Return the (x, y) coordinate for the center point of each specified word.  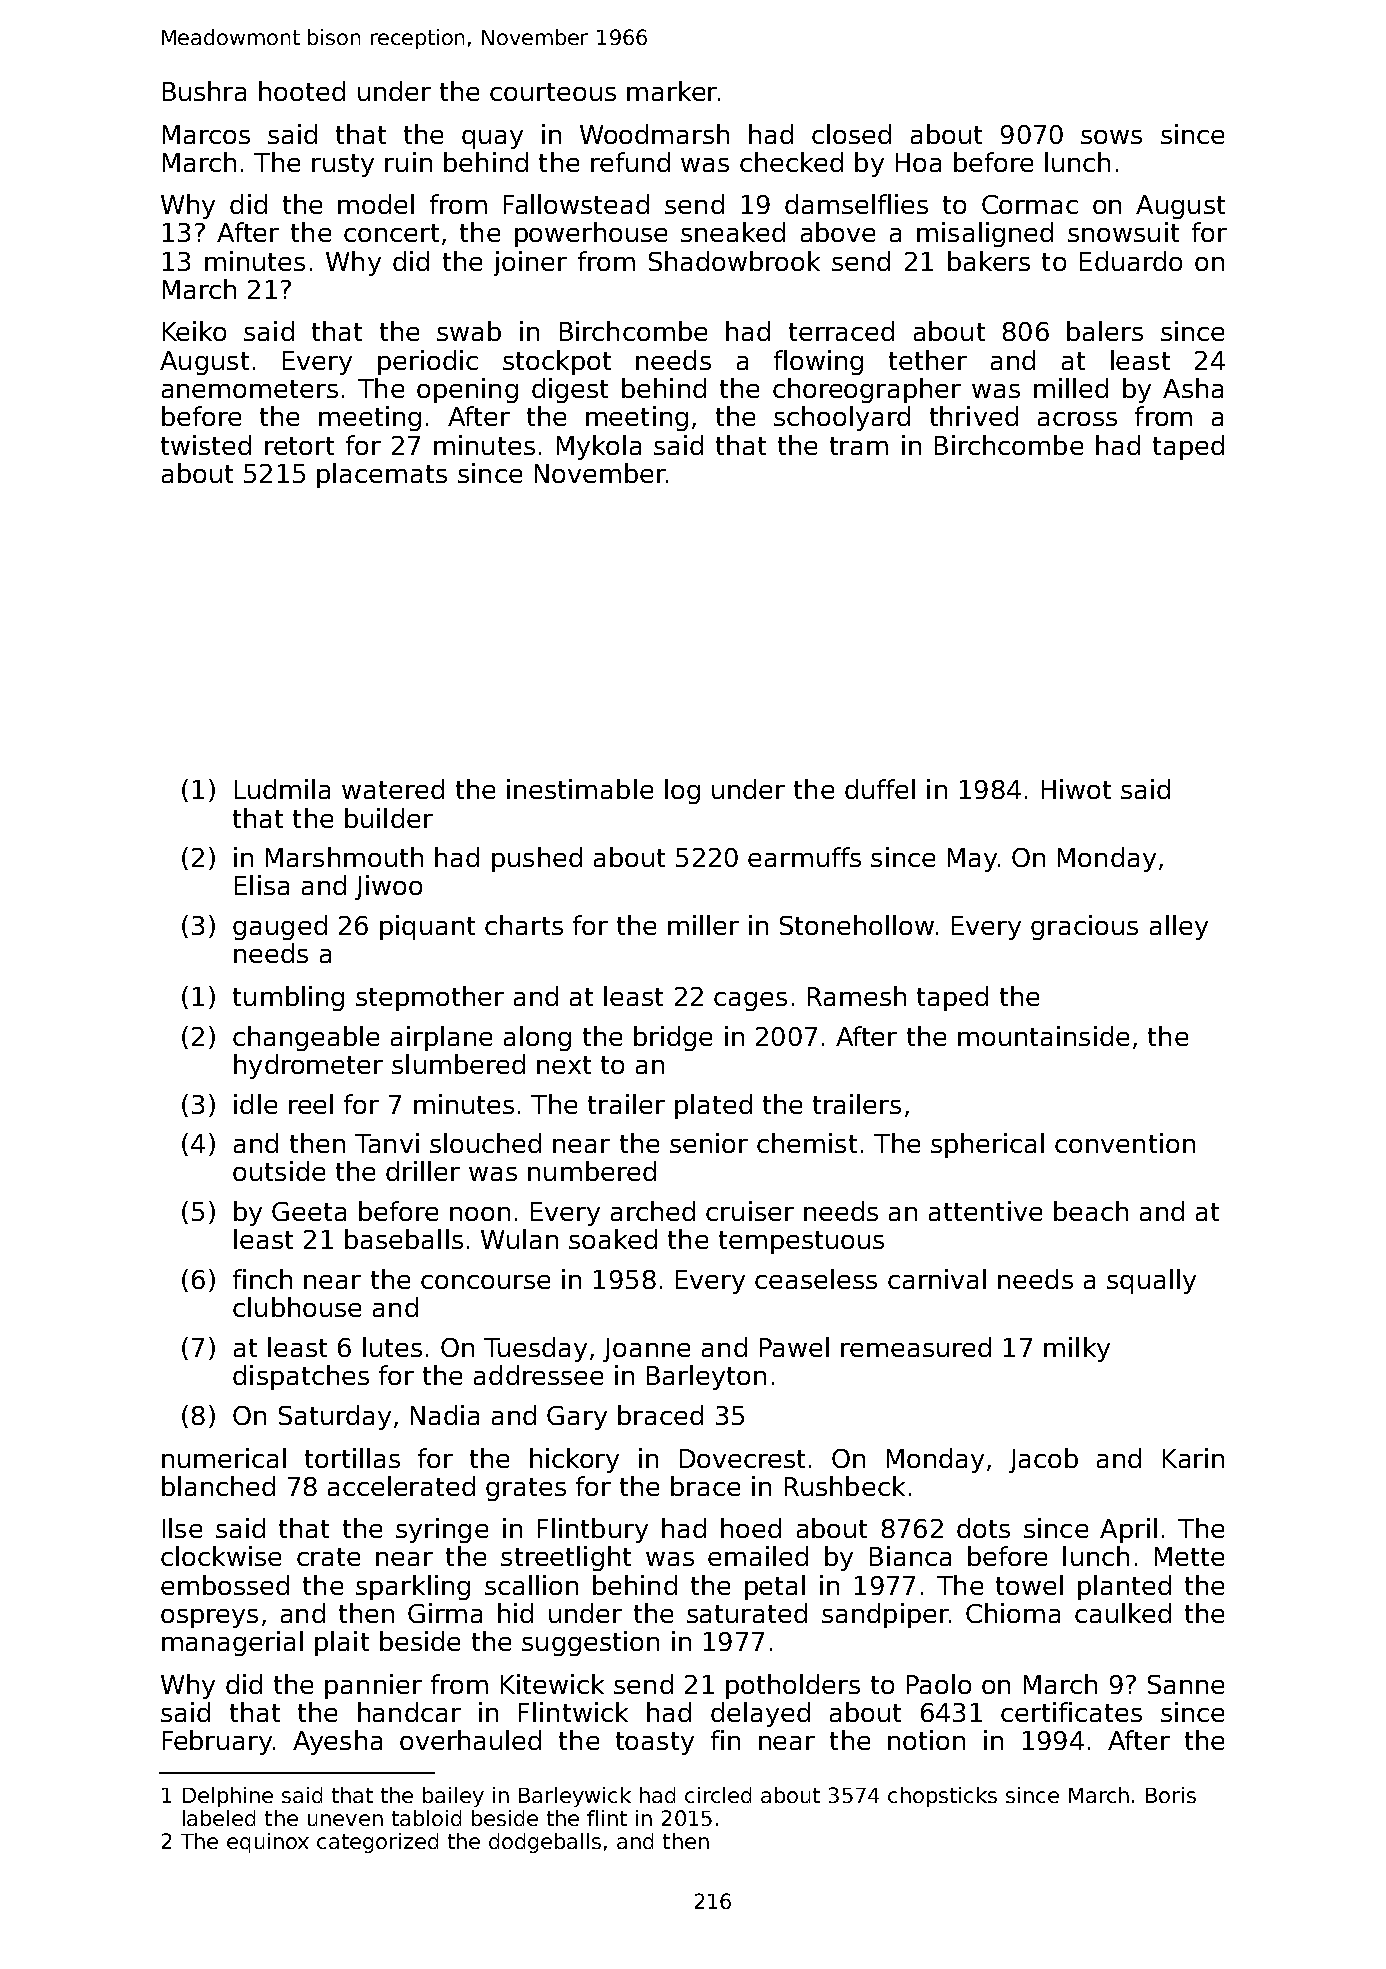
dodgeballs (545, 1843)
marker (672, 91)
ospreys (209, 1618)
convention (1125, 1143)
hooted (302, 91)
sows (1111, 137)
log (682, 791)
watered (393, 789)
